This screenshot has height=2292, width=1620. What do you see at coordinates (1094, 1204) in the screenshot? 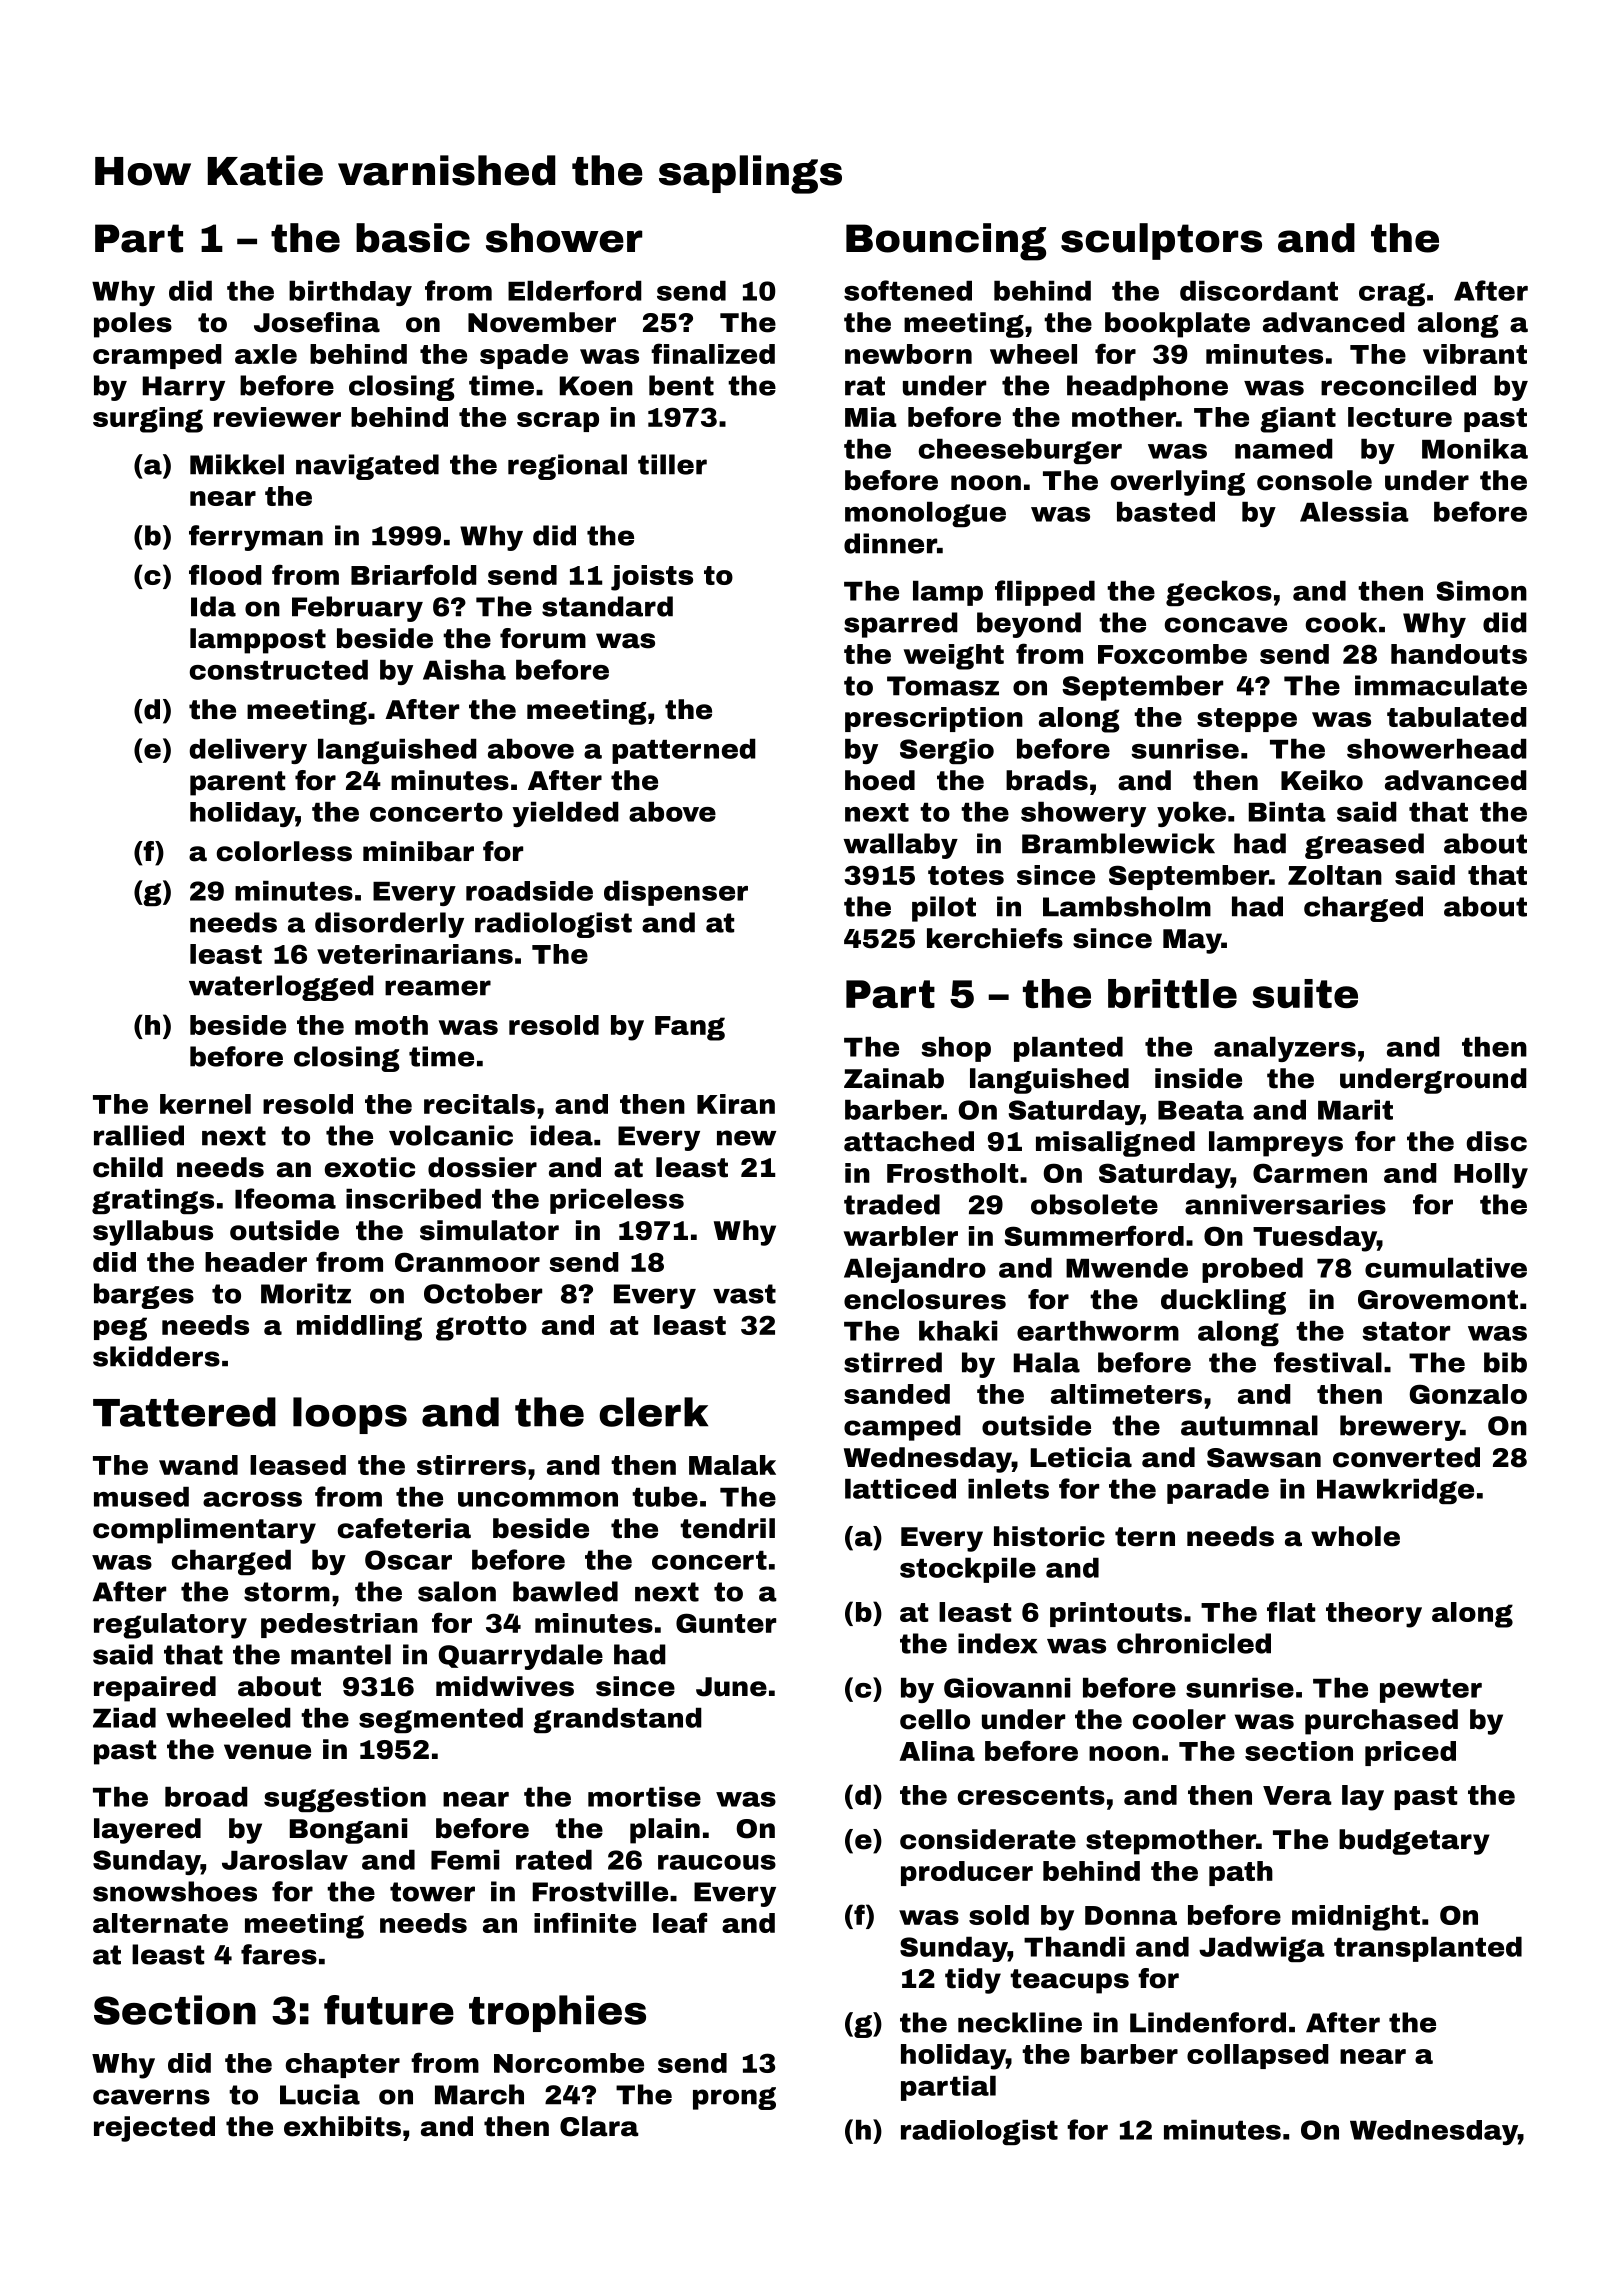
I see `obsolete` at bounding box center [1094, 1204].
